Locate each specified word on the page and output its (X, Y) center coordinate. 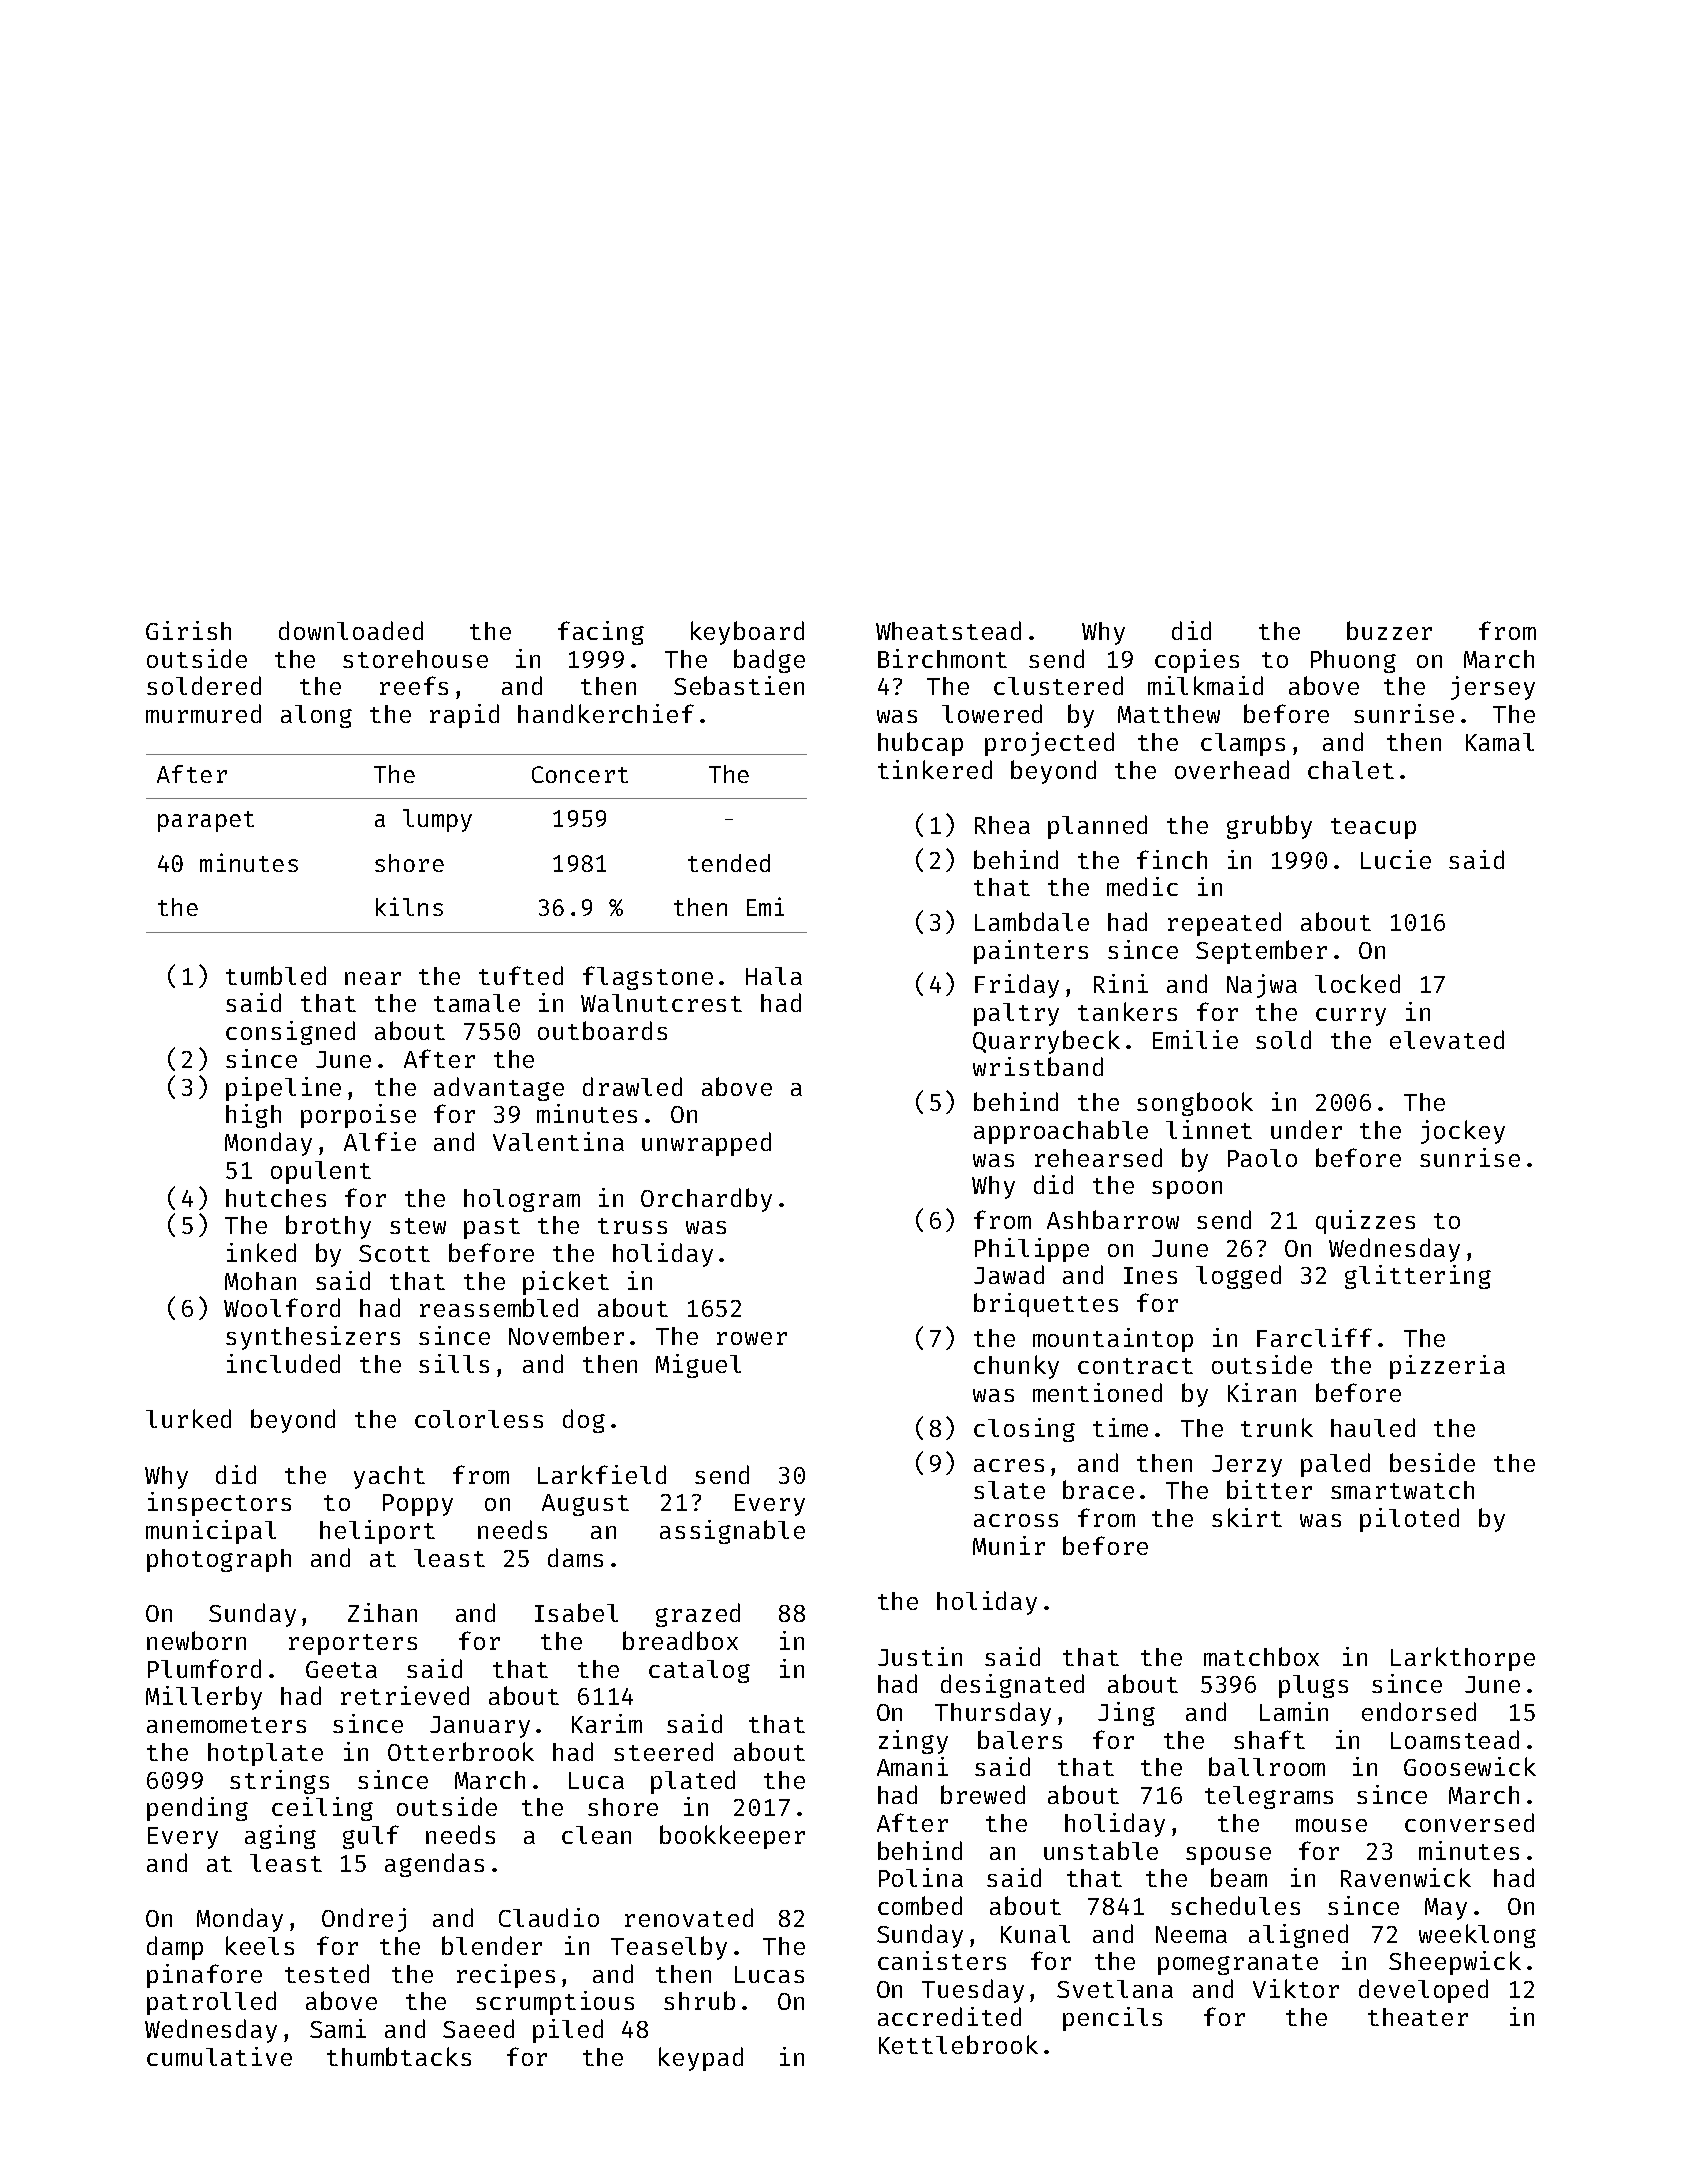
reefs (414, 685)
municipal (211, 1532)
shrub (699, 2000)
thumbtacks (399, 2056)
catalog (699, 1671)
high (253, 1116)
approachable (1061, 1132)
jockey (1463, 1132)
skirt (1247, 1517)
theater (1418, 2017)
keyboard (747, 633)
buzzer (1389, 630)
